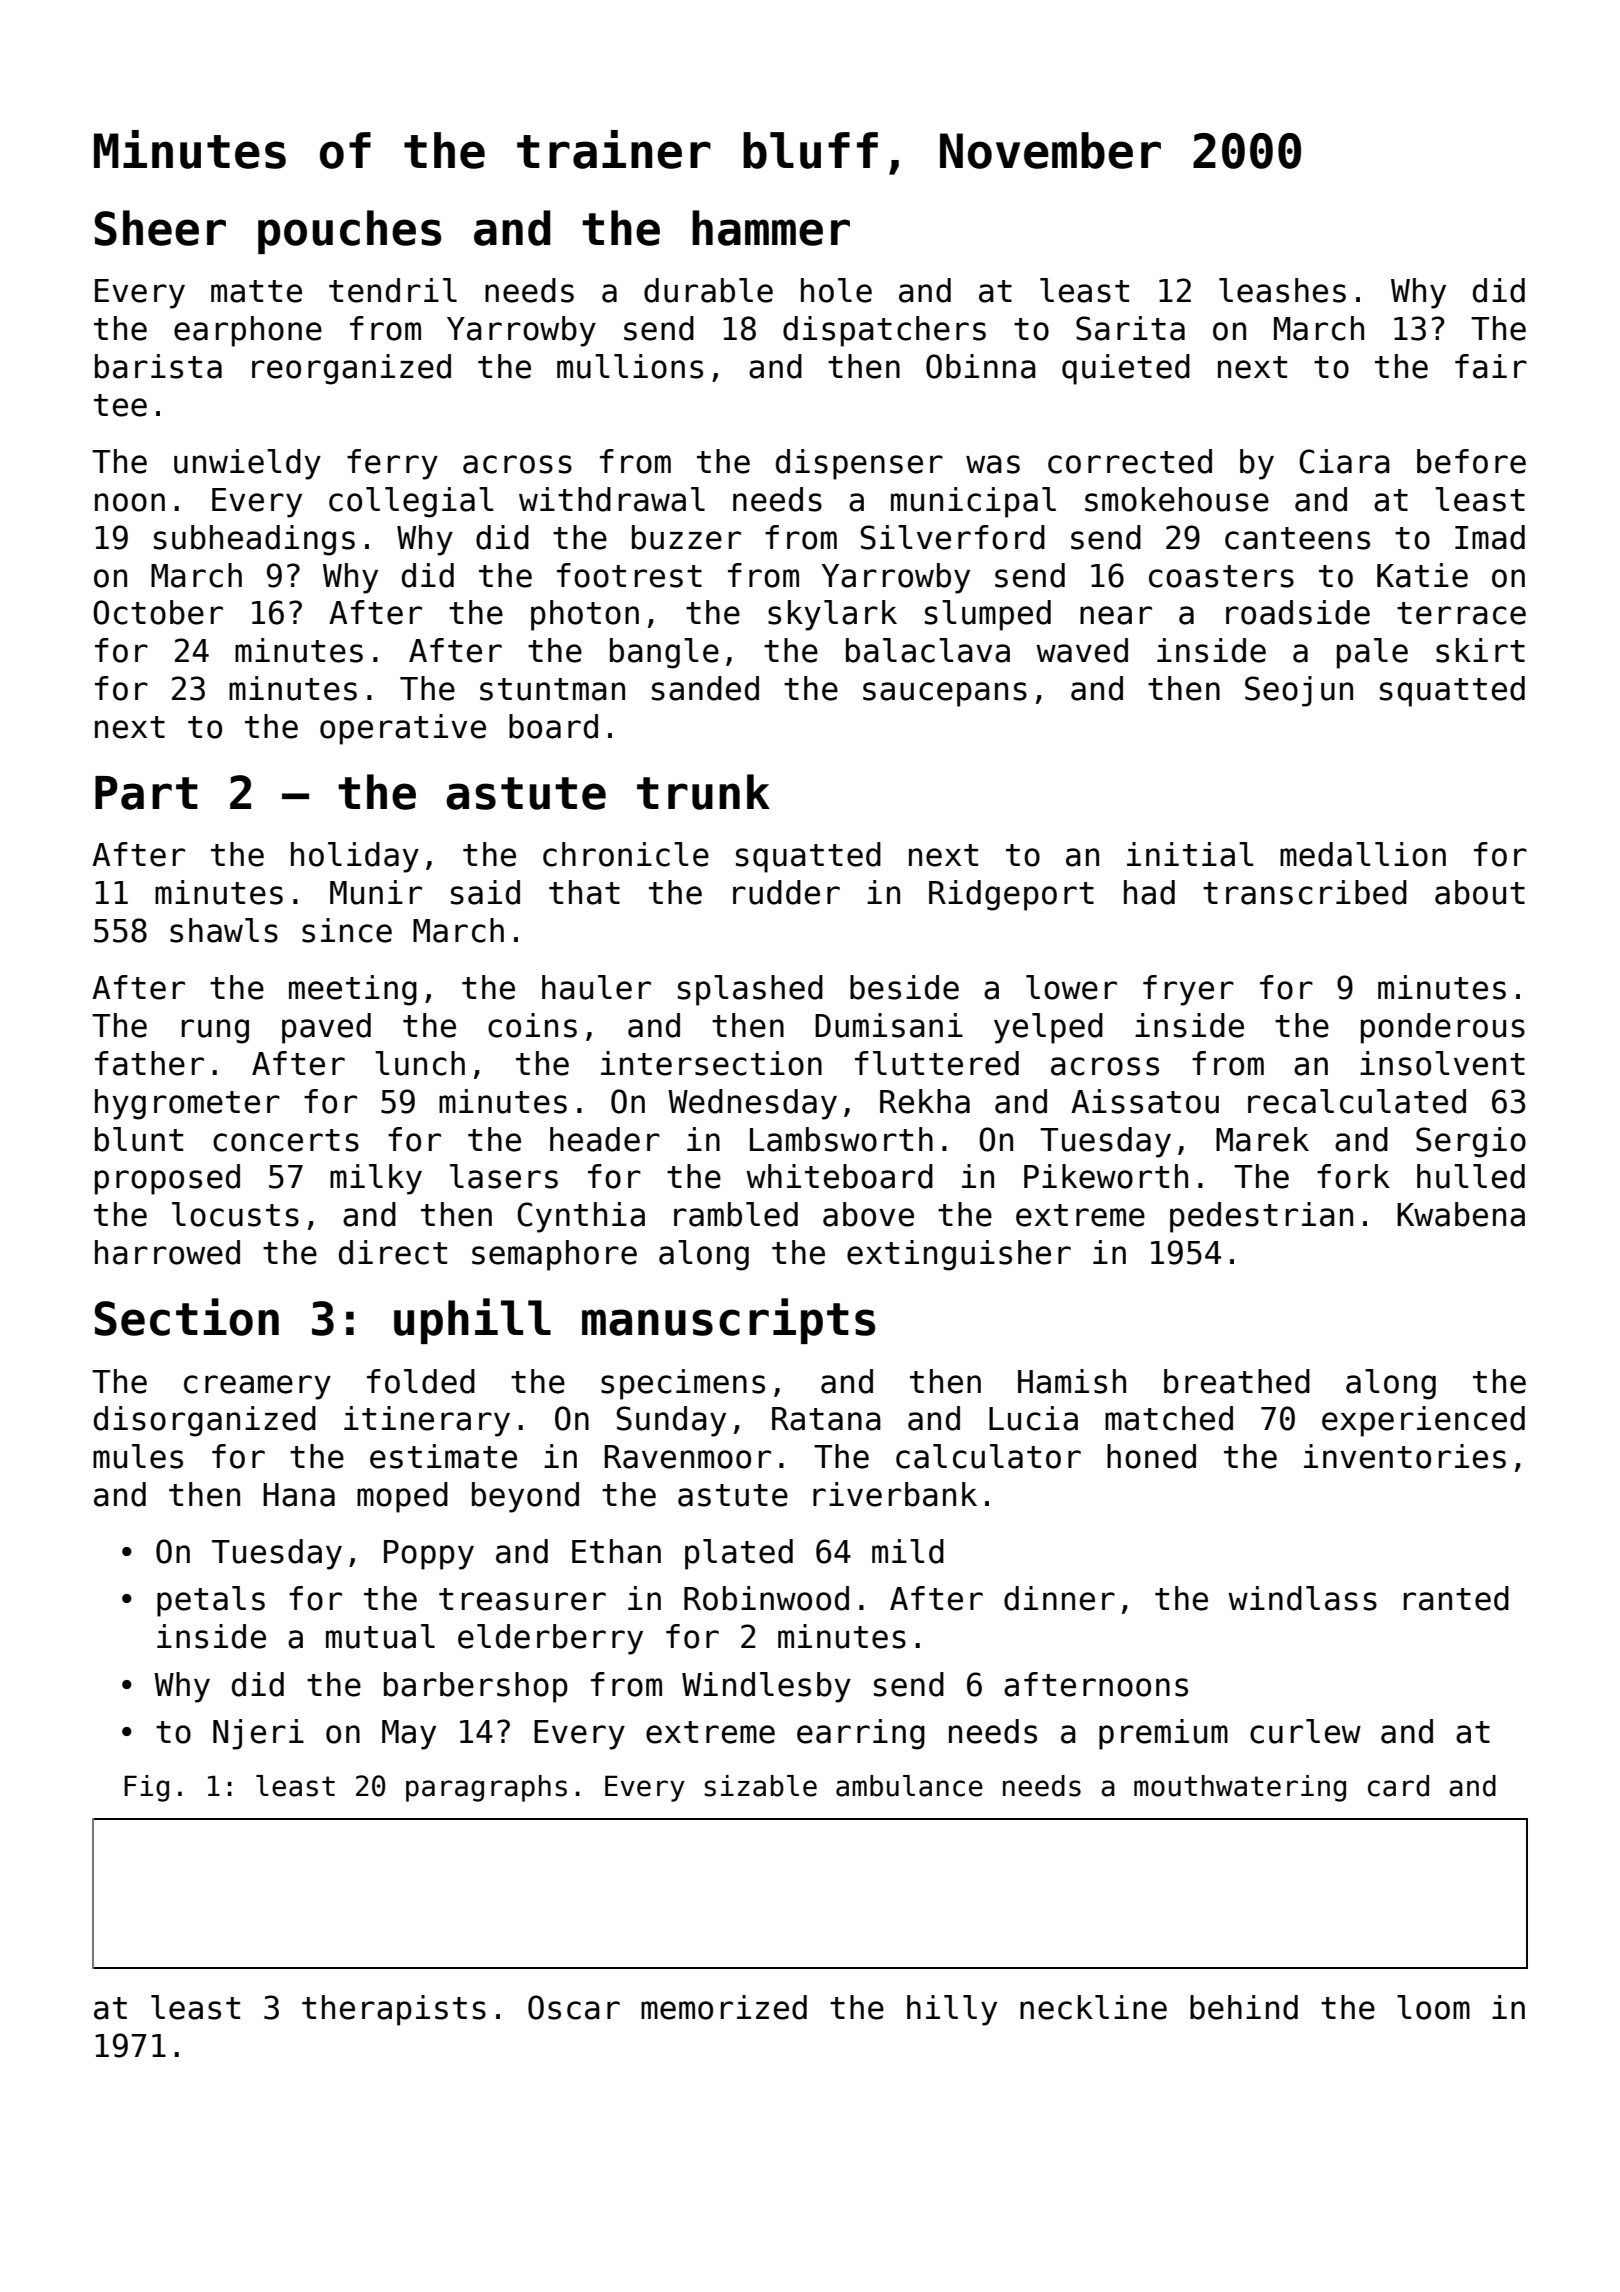 The width and height of the screenshot is (1620, 2292). Describe the element at coordinates (630, 366) in the screenshot. I see `mullions` at that location.
